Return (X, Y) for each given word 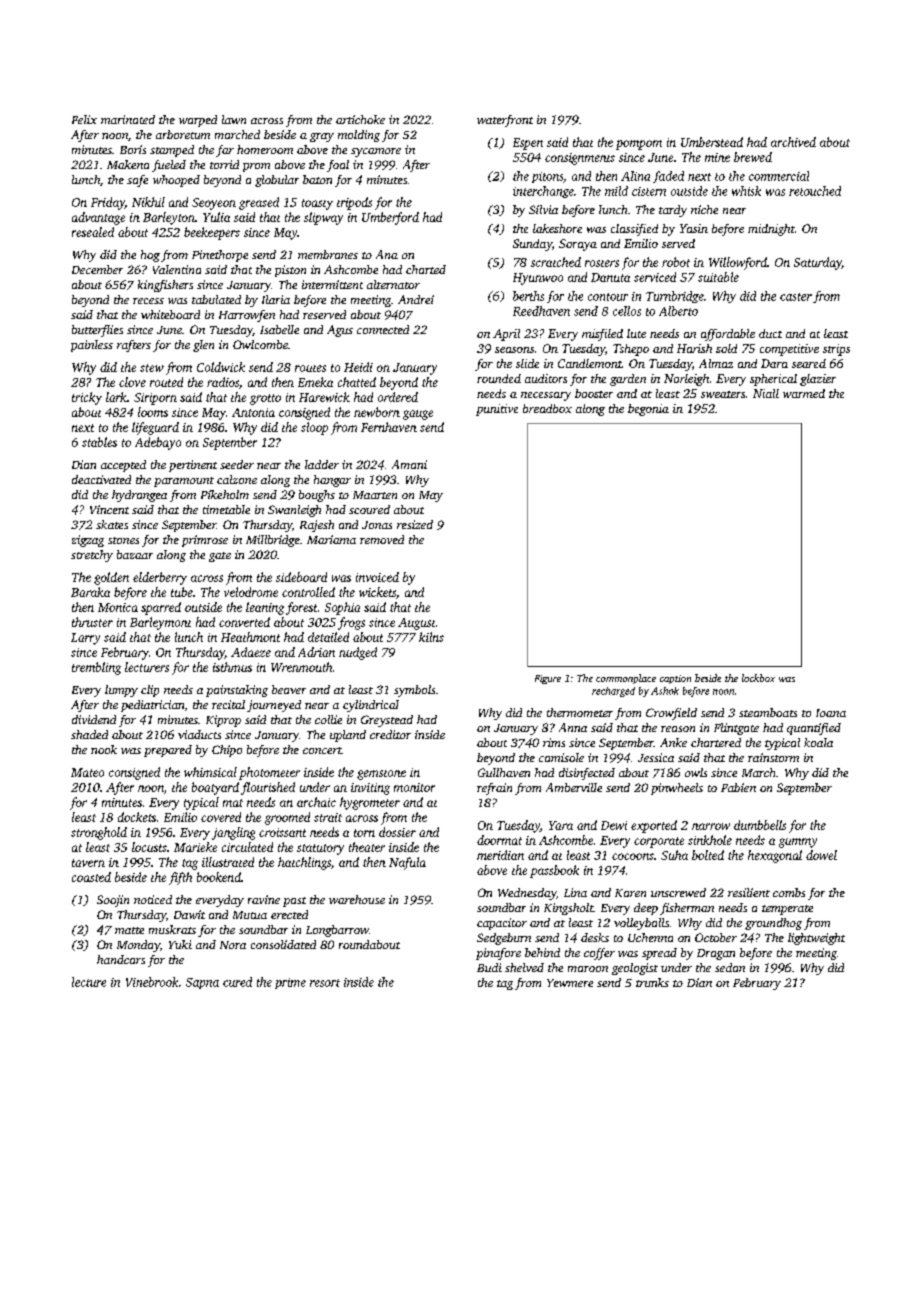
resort (325, 983)
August (416, 624)
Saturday (818, 263)
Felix (84, 119)
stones (123, 540)
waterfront (505, 121)
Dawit (189, 914)
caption (675, 679)
